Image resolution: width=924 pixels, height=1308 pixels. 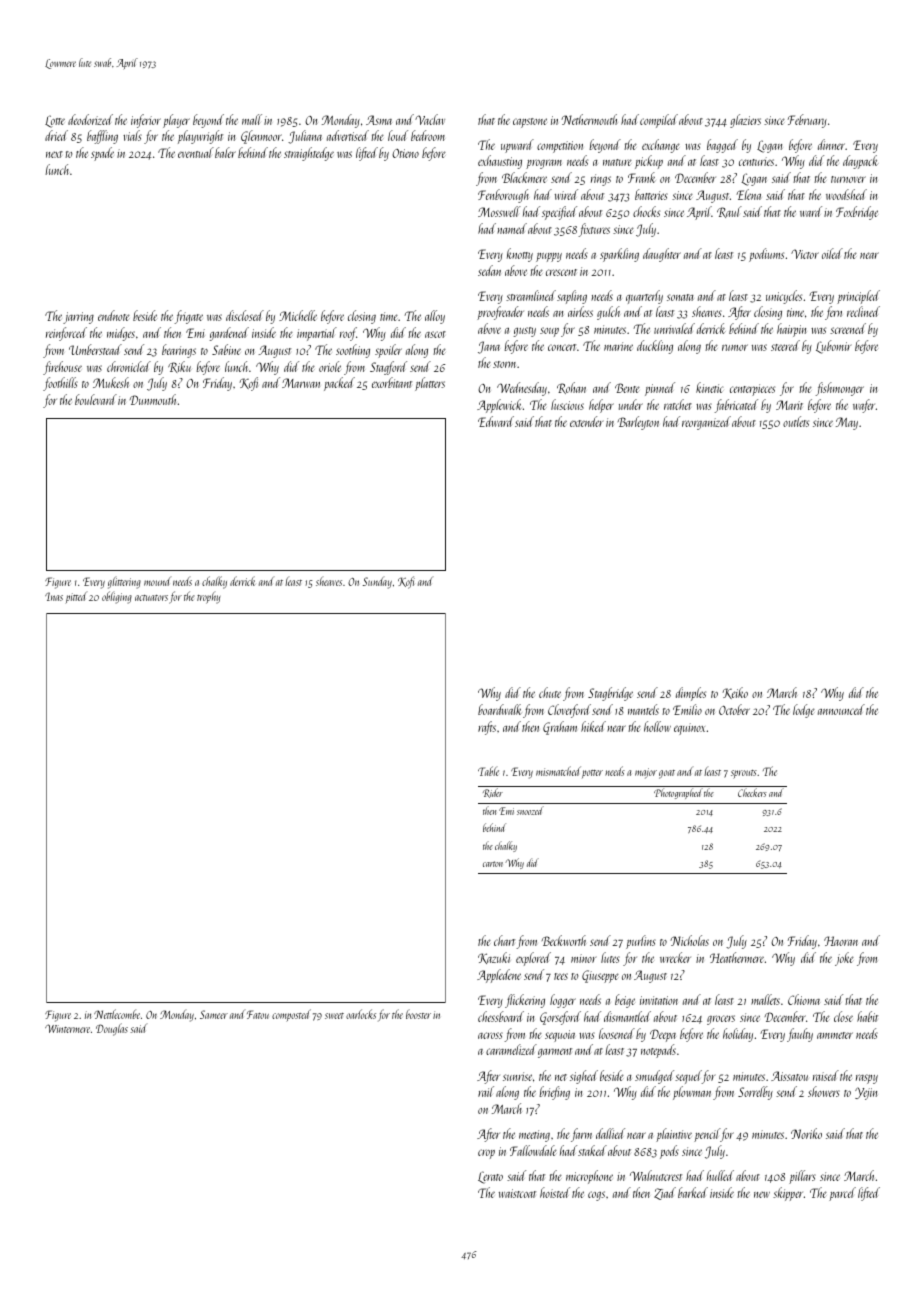 I want to click on Appledene, so click(x=499, y=976).
